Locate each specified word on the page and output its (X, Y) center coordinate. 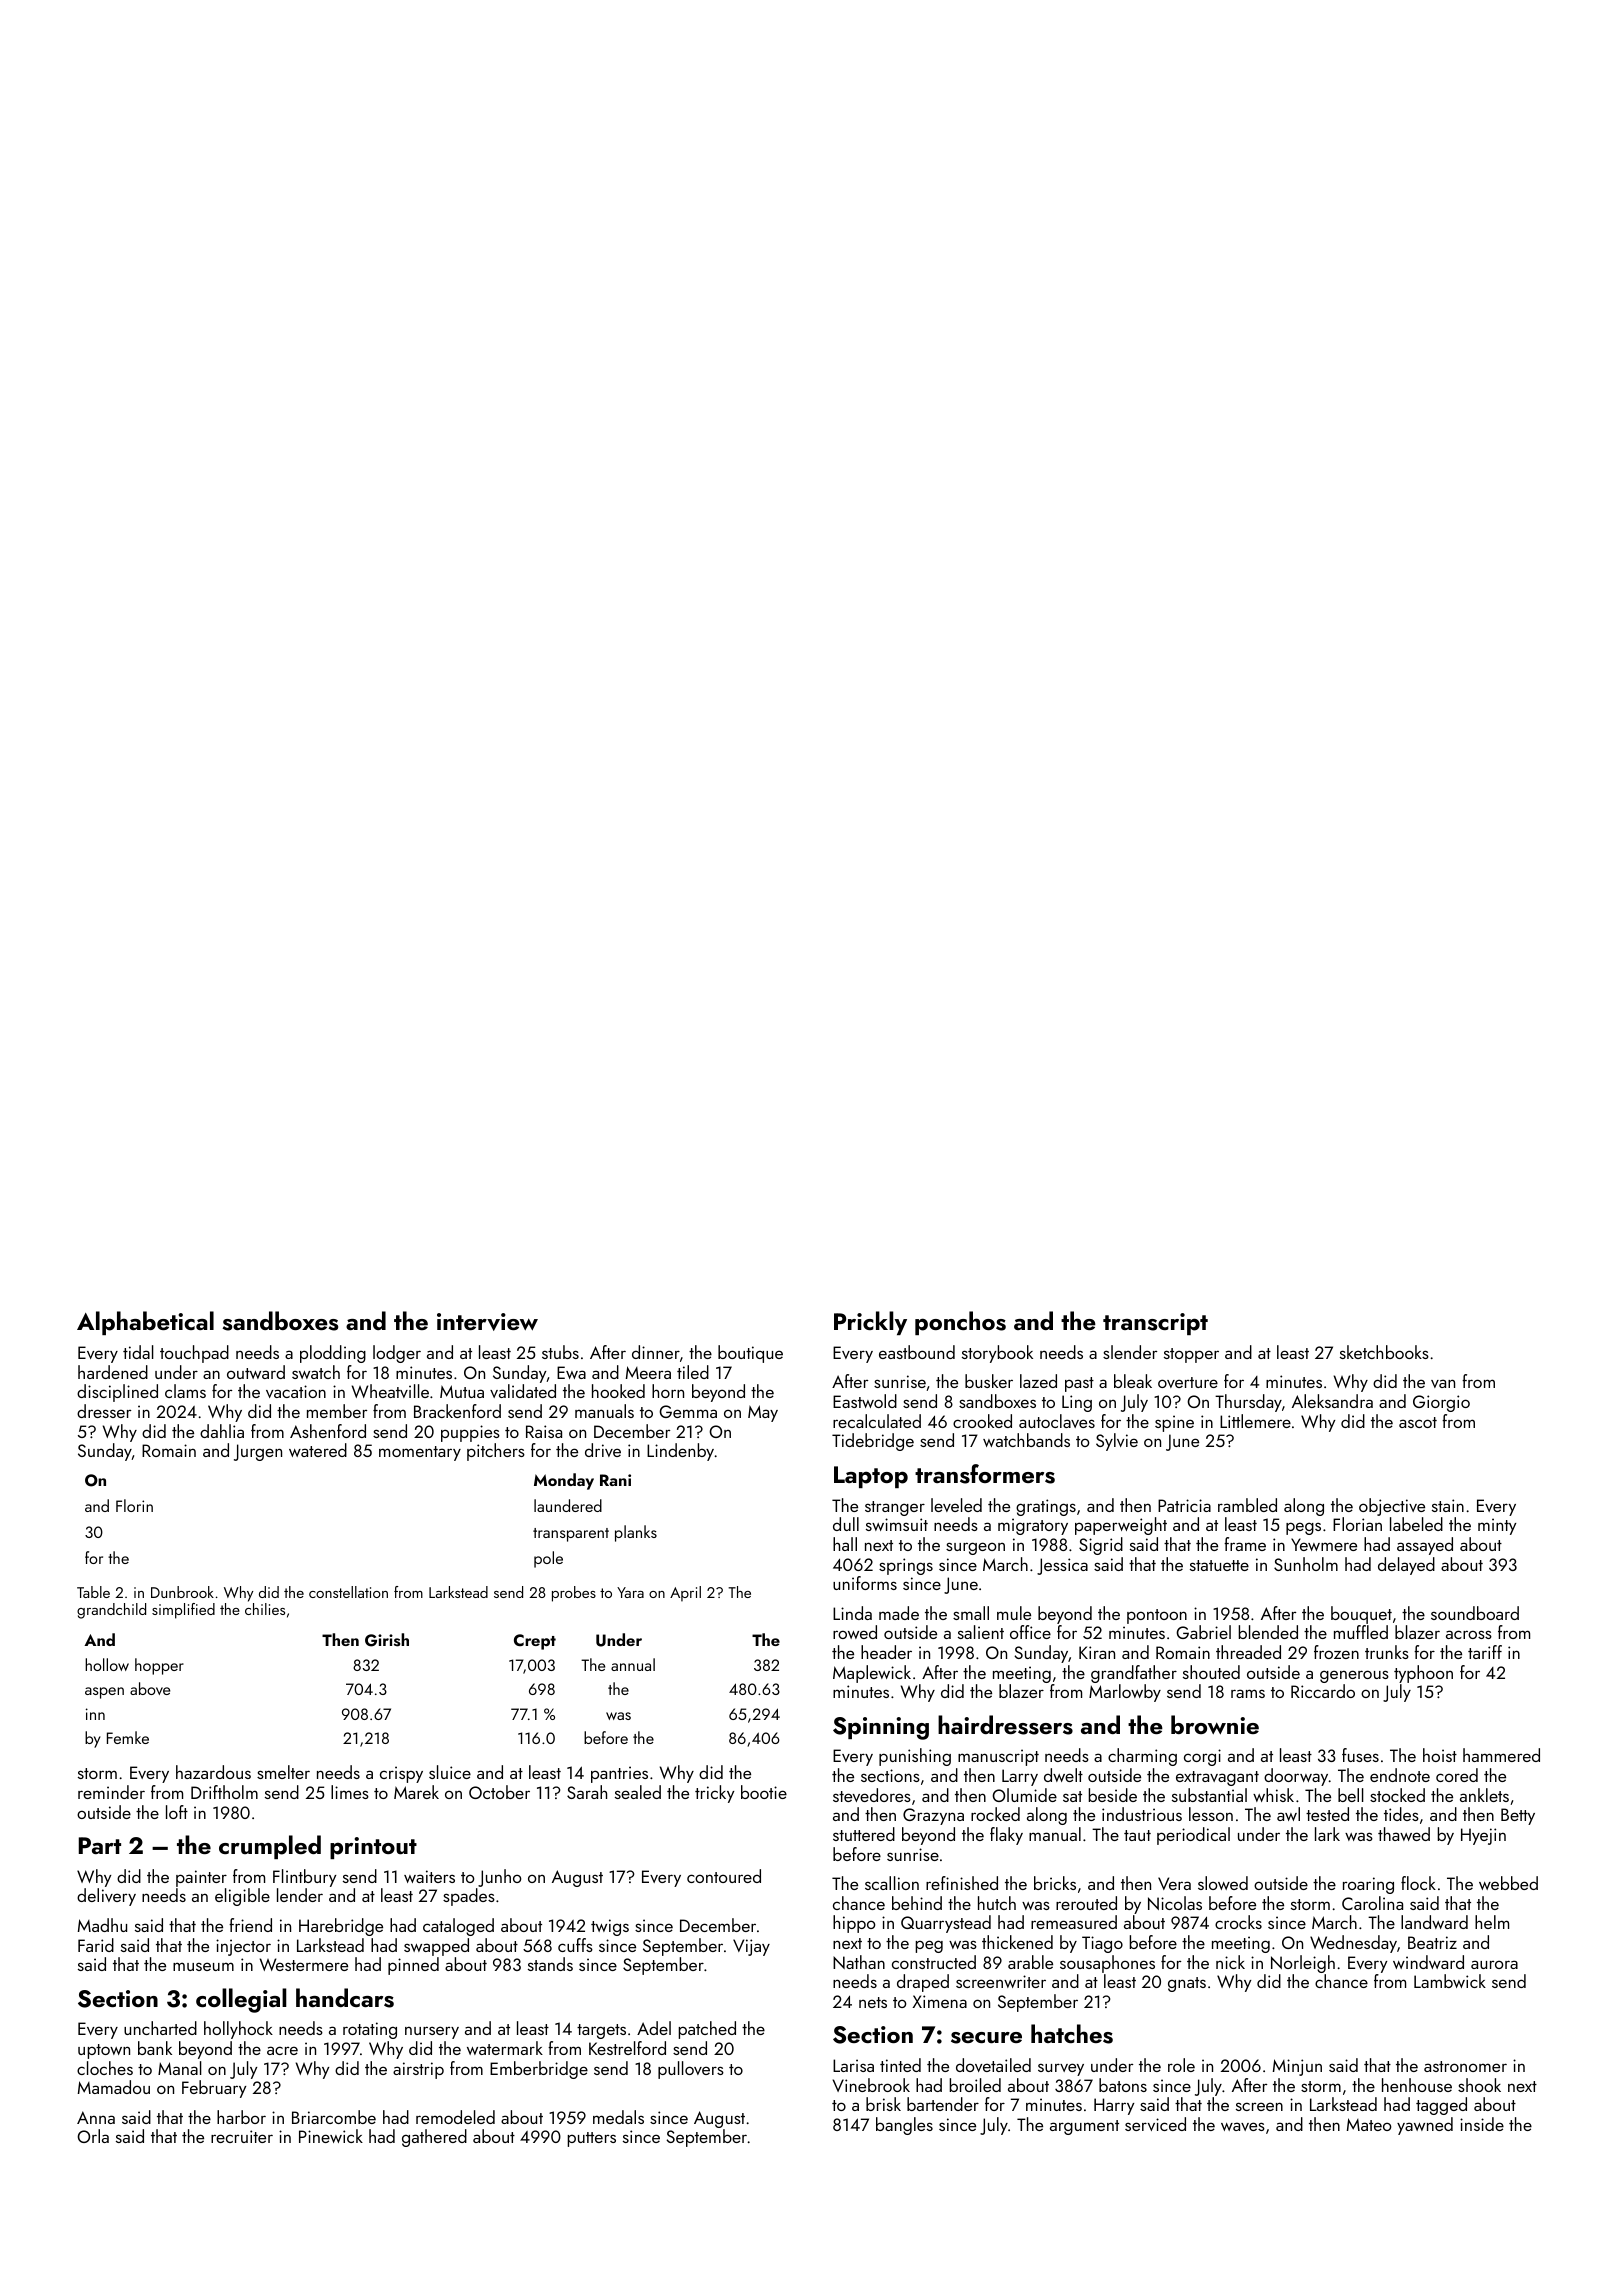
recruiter (242, 2136)
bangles (904, 2126)
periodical (1193, 1836)
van (1443, 1383)
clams (185, 1391)
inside (1482, 2124)
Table (93, 1592)
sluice (450, 1772)
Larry (1020, 1777)
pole (548, 1559)
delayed (1406, 1566)
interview (487, 1322)
